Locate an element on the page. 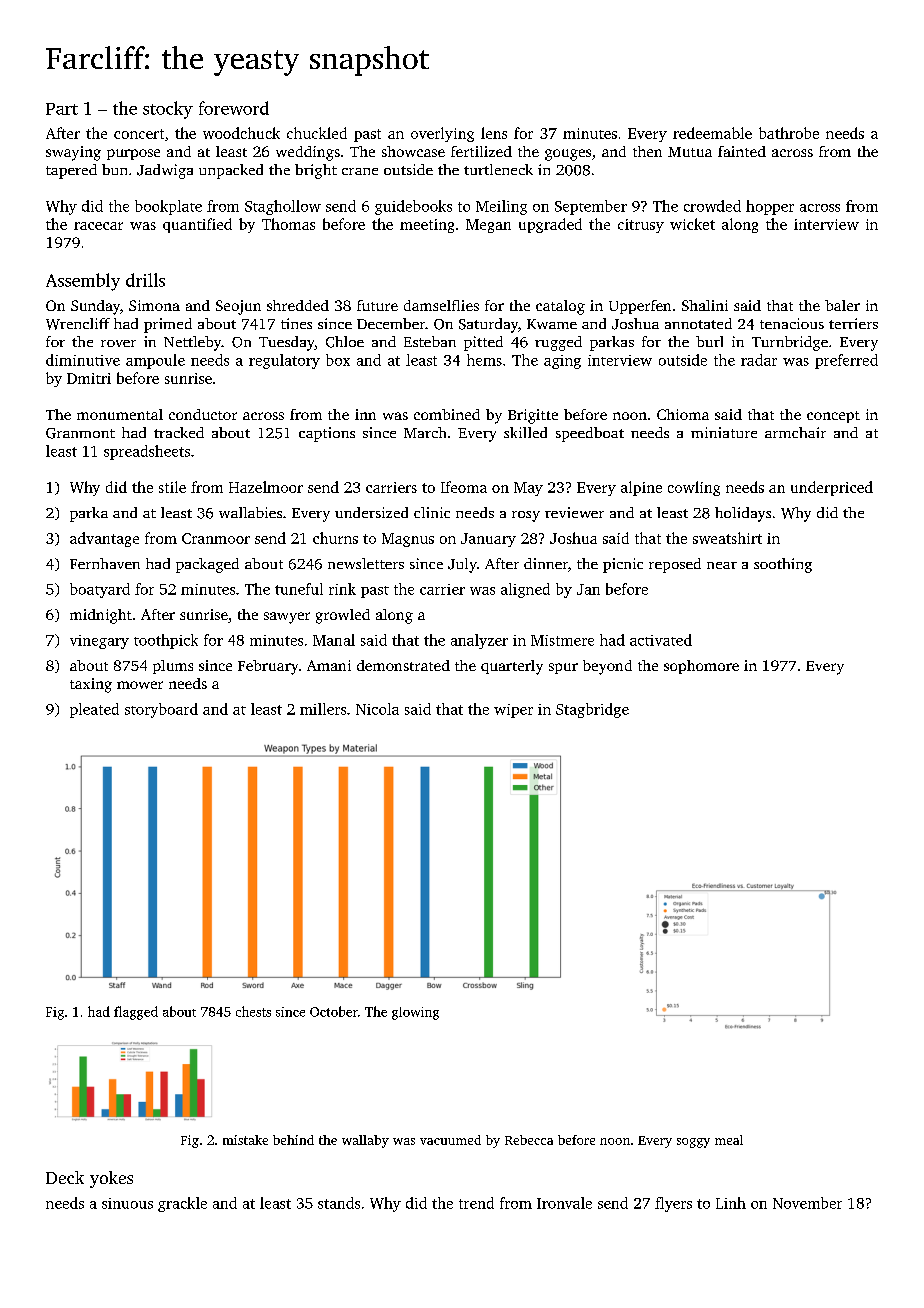 The image size is (924, 1308). swaying is located at coordinates (73, 153).
